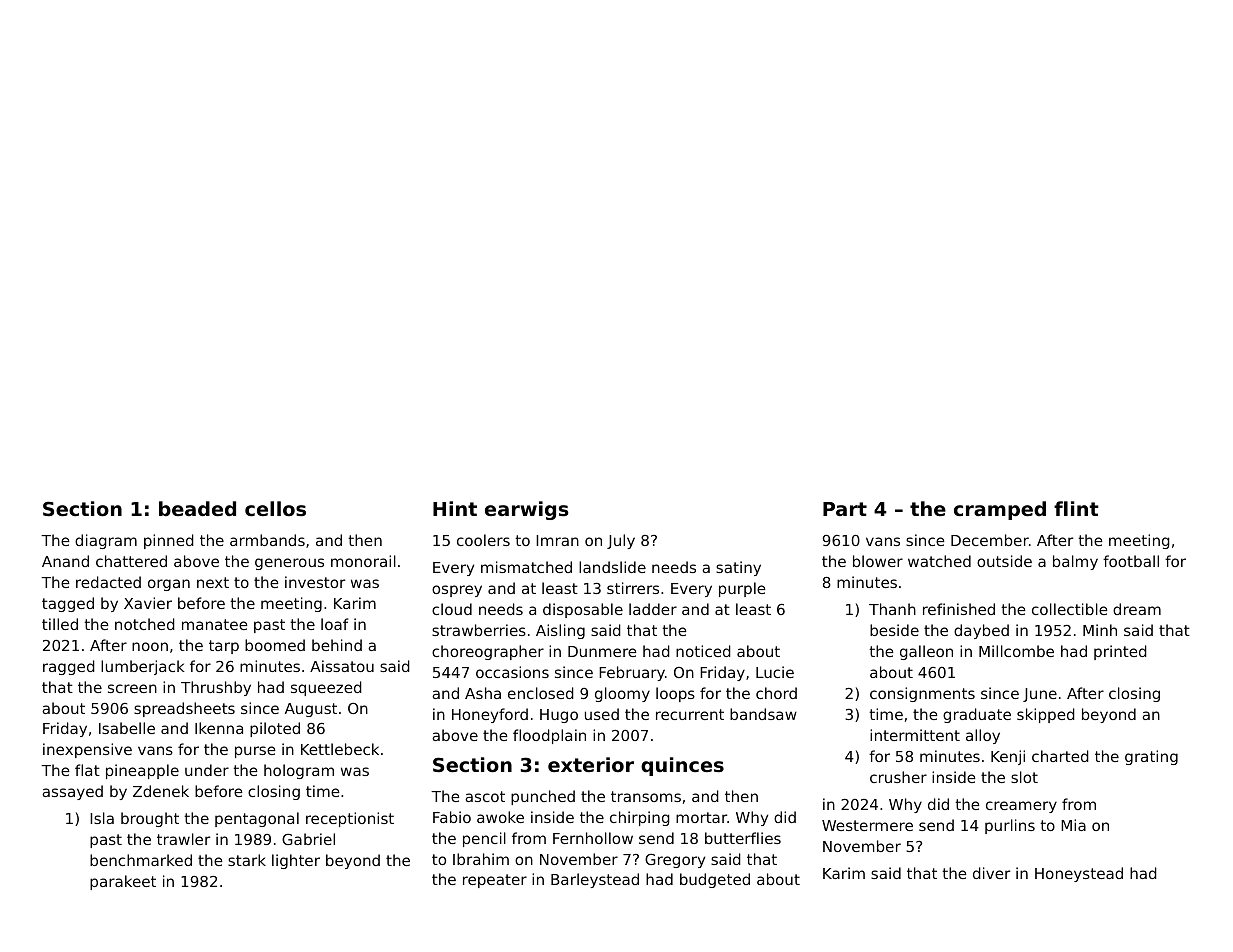 The width and height of the screenshot is (1233, 952). What do you see at coordinates (275, 729) in the screenshot?
I see `piloted` at bounding box center [275, 729].
